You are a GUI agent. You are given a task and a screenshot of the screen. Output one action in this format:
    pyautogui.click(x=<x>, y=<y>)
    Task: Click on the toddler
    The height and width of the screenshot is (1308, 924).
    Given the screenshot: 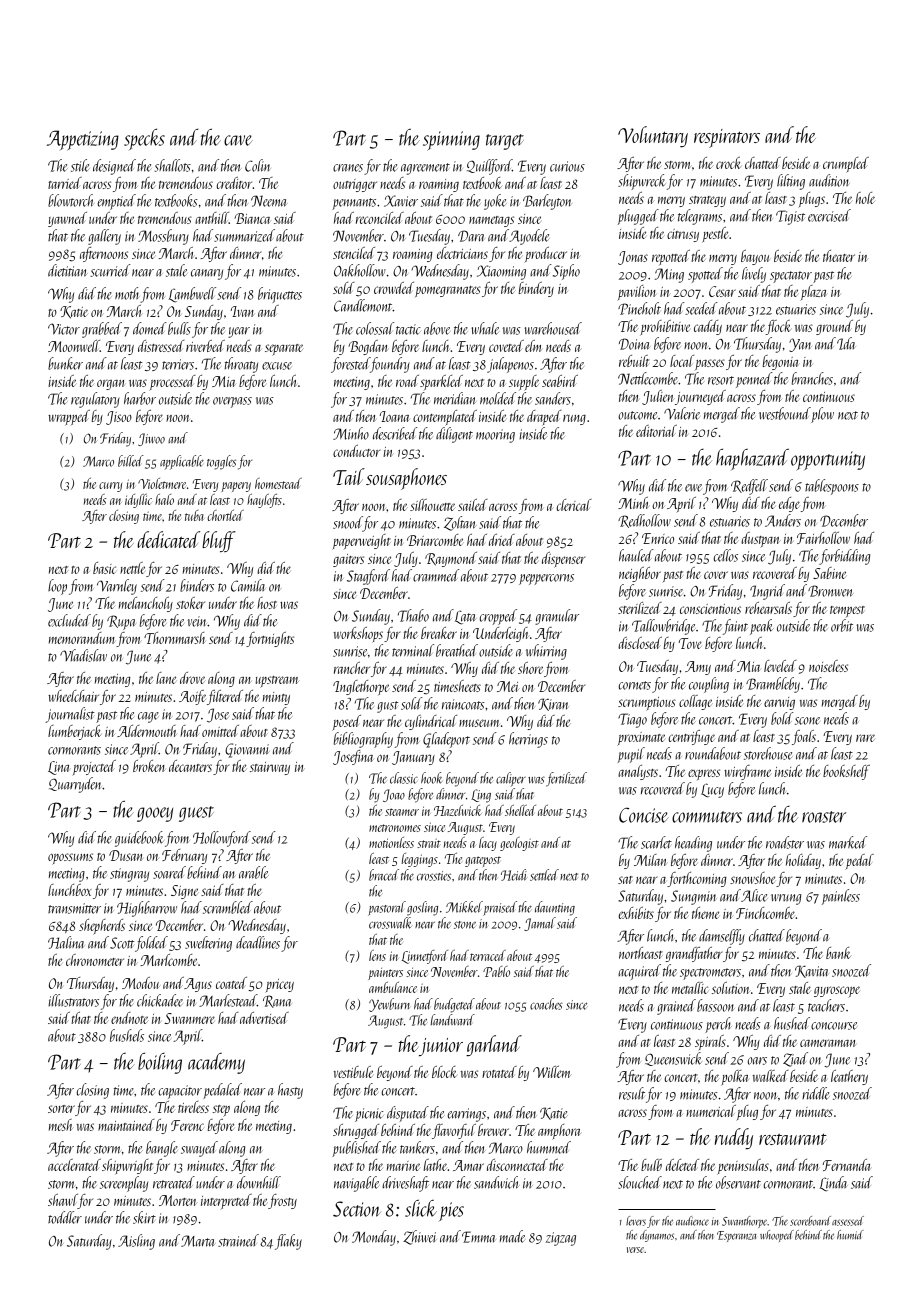 What is the action you would take?
    pyautogui.click(x=65, y=1217)
